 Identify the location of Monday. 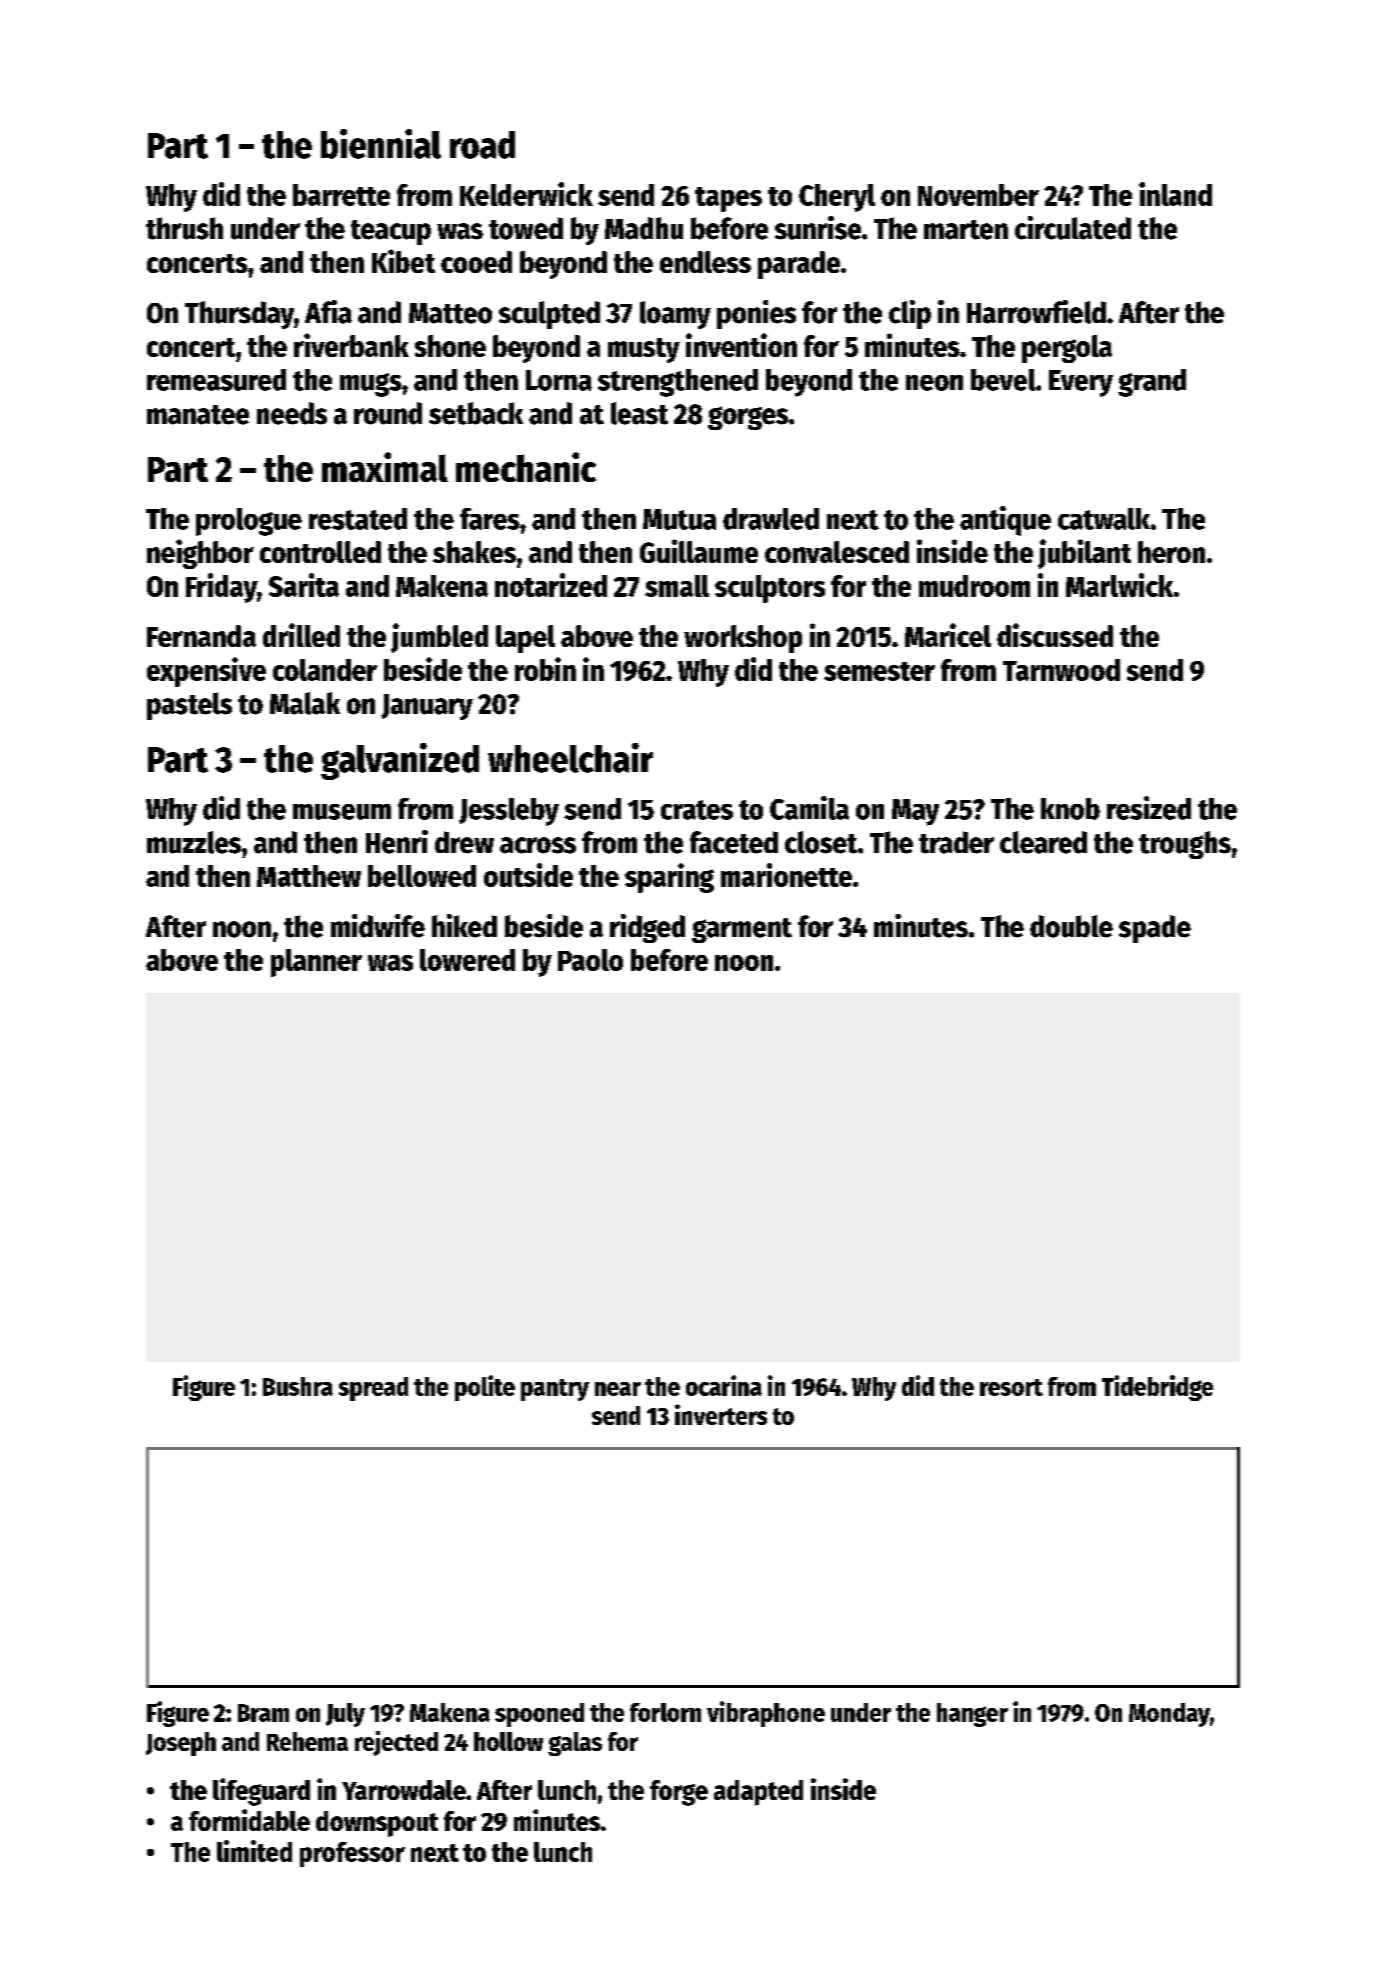
(1169, 1715).
